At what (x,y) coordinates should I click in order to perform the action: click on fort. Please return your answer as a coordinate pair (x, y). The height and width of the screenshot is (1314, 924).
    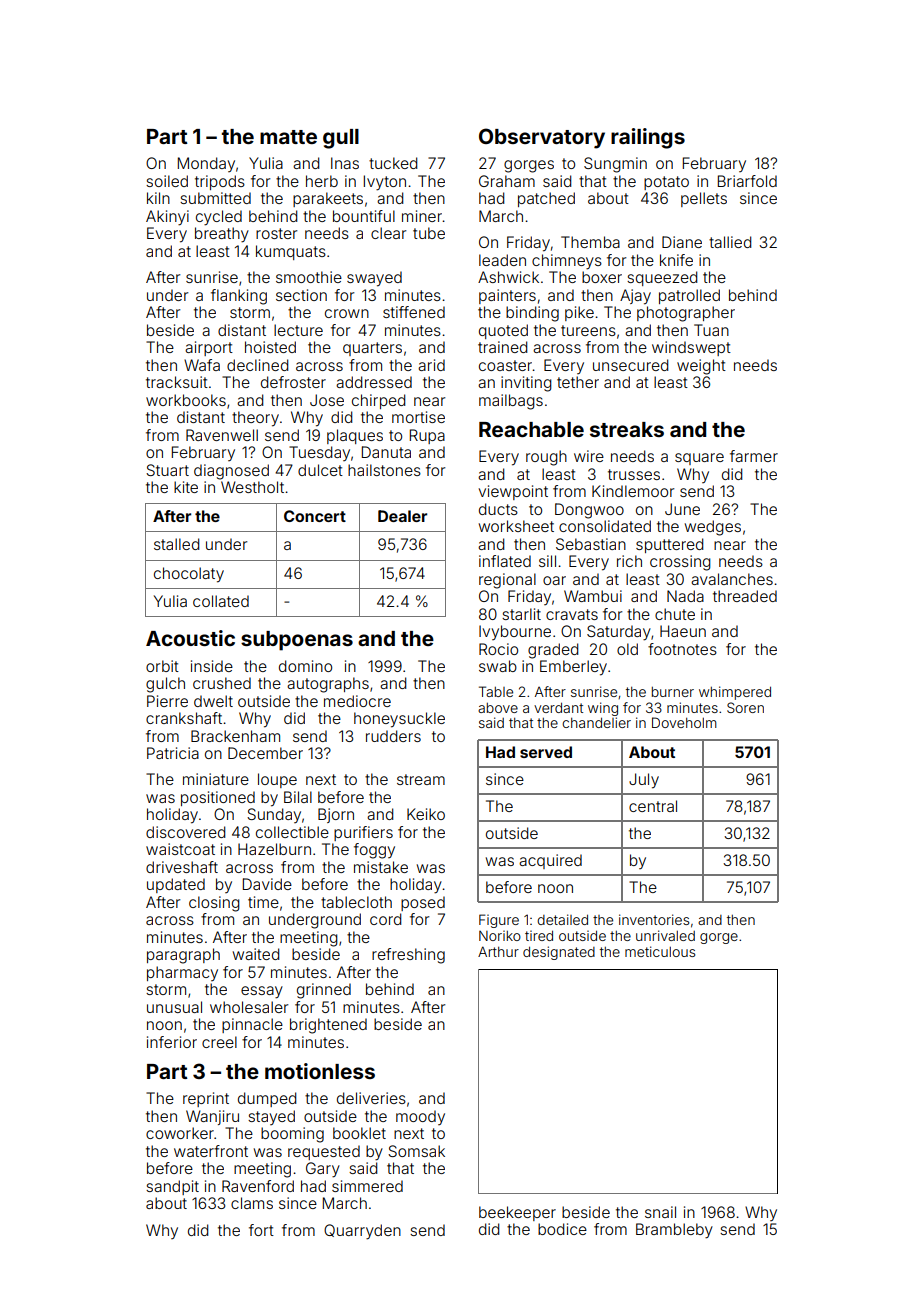
    Looking at the image, I should click on (261, 1230).
